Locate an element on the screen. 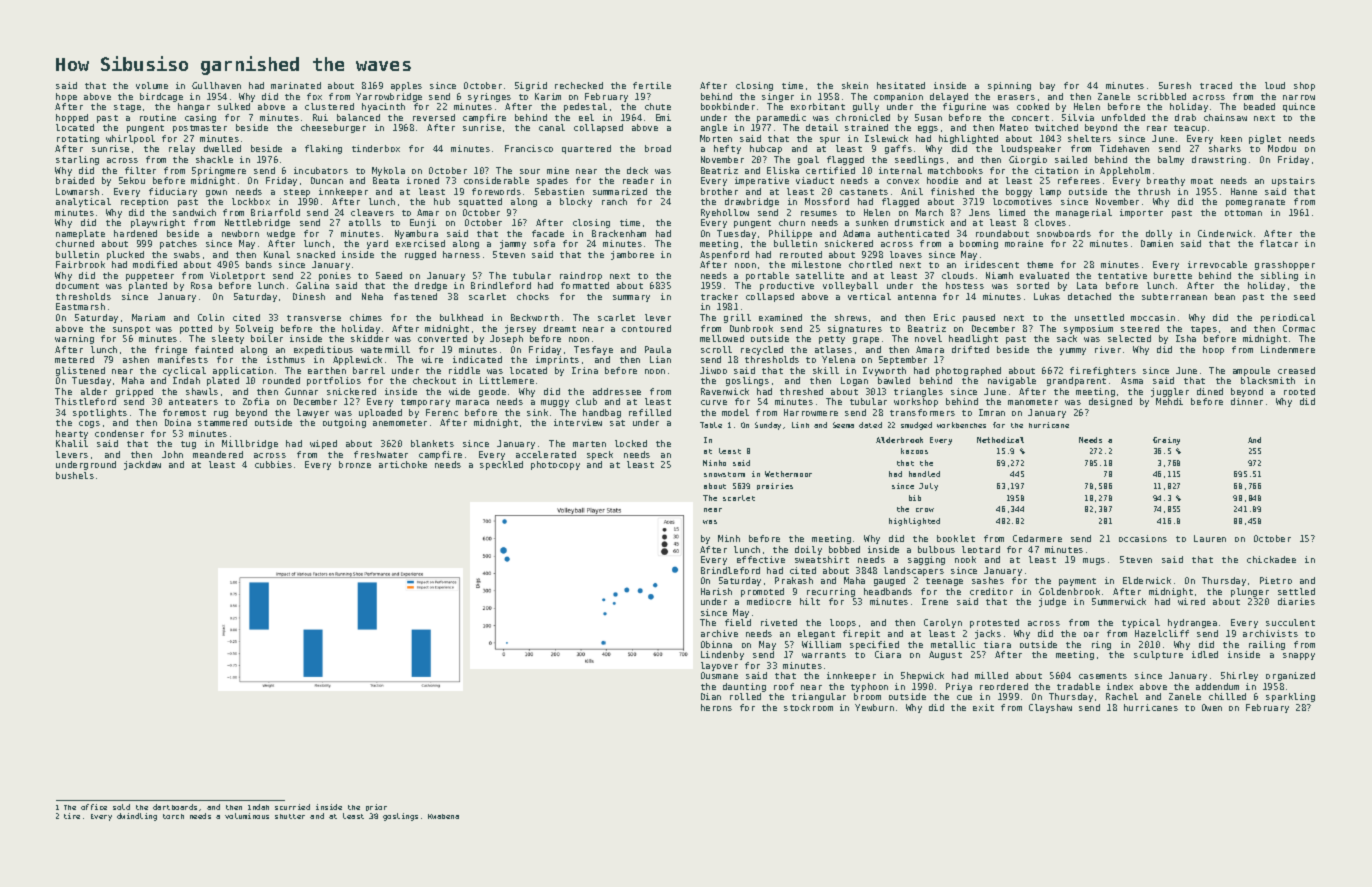  crow is located at coordinates (925, 510).
